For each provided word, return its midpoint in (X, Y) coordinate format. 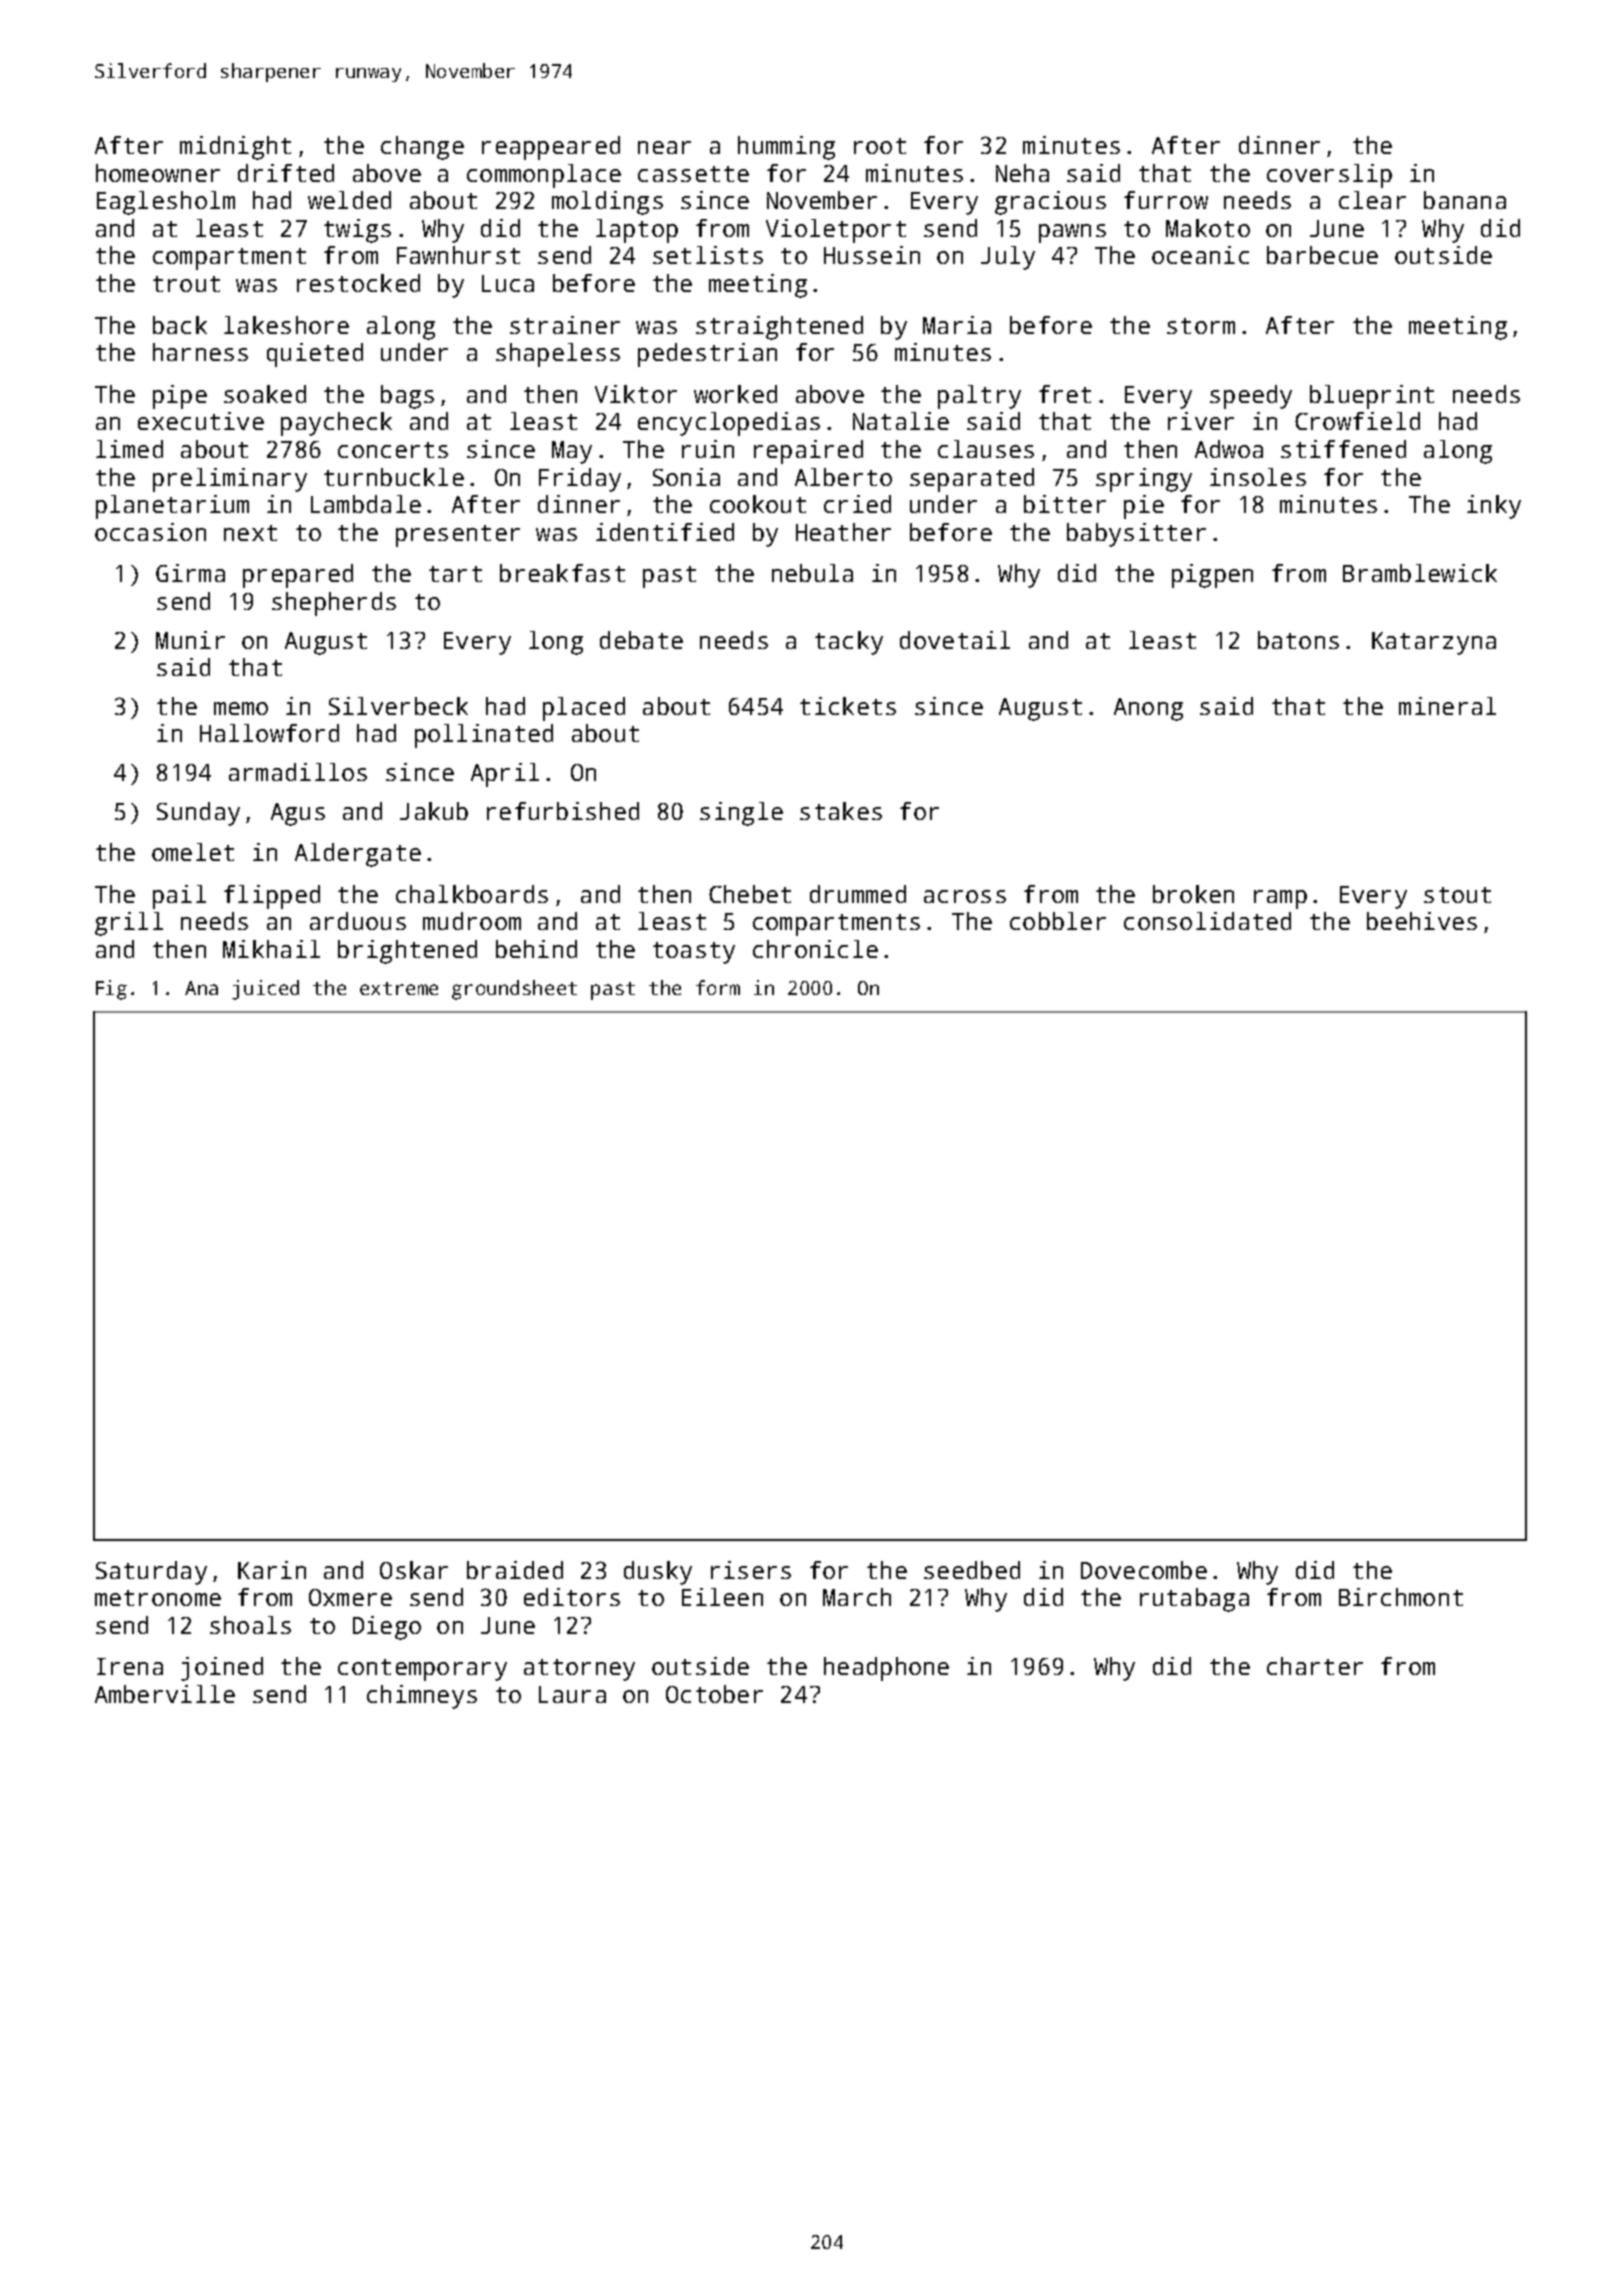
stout (1457, 895)
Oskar (414, 1570)
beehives (1422, 921)
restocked (358, 283)
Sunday (198, 814)
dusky (658, 1573)
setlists (708, 255)
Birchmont (1401, 1597)
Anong (1148, 709)
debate (641, 640)
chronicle (815, 949)
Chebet (750, 894)
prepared (298, 576)
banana (1465, 200)
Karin (272, 1570)
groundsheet (514, 990)
